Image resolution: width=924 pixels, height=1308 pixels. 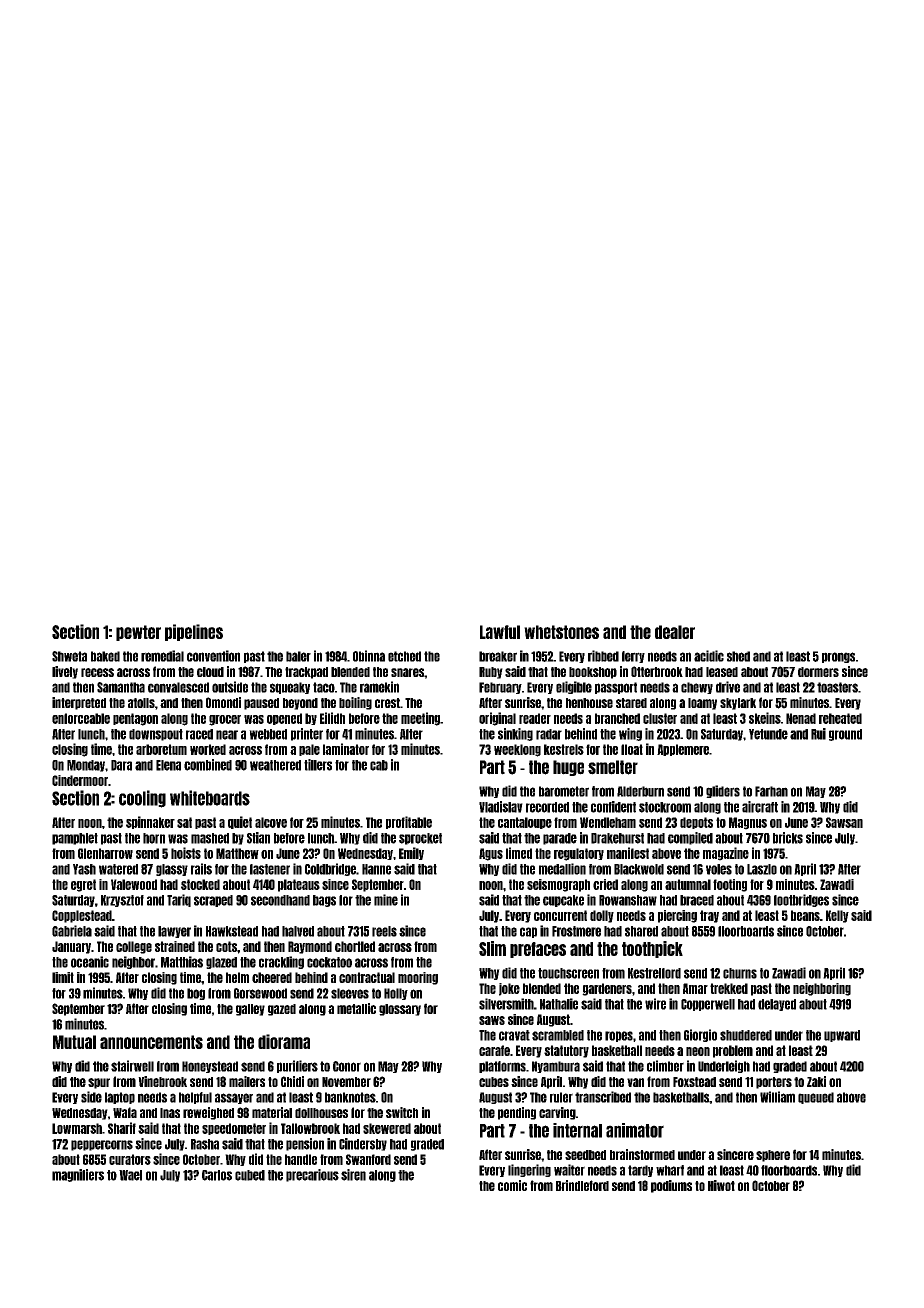 What do you see at coordinates (635, 1130) in the screenshot?
I see `animator` at bounding box center [635, 1130].
